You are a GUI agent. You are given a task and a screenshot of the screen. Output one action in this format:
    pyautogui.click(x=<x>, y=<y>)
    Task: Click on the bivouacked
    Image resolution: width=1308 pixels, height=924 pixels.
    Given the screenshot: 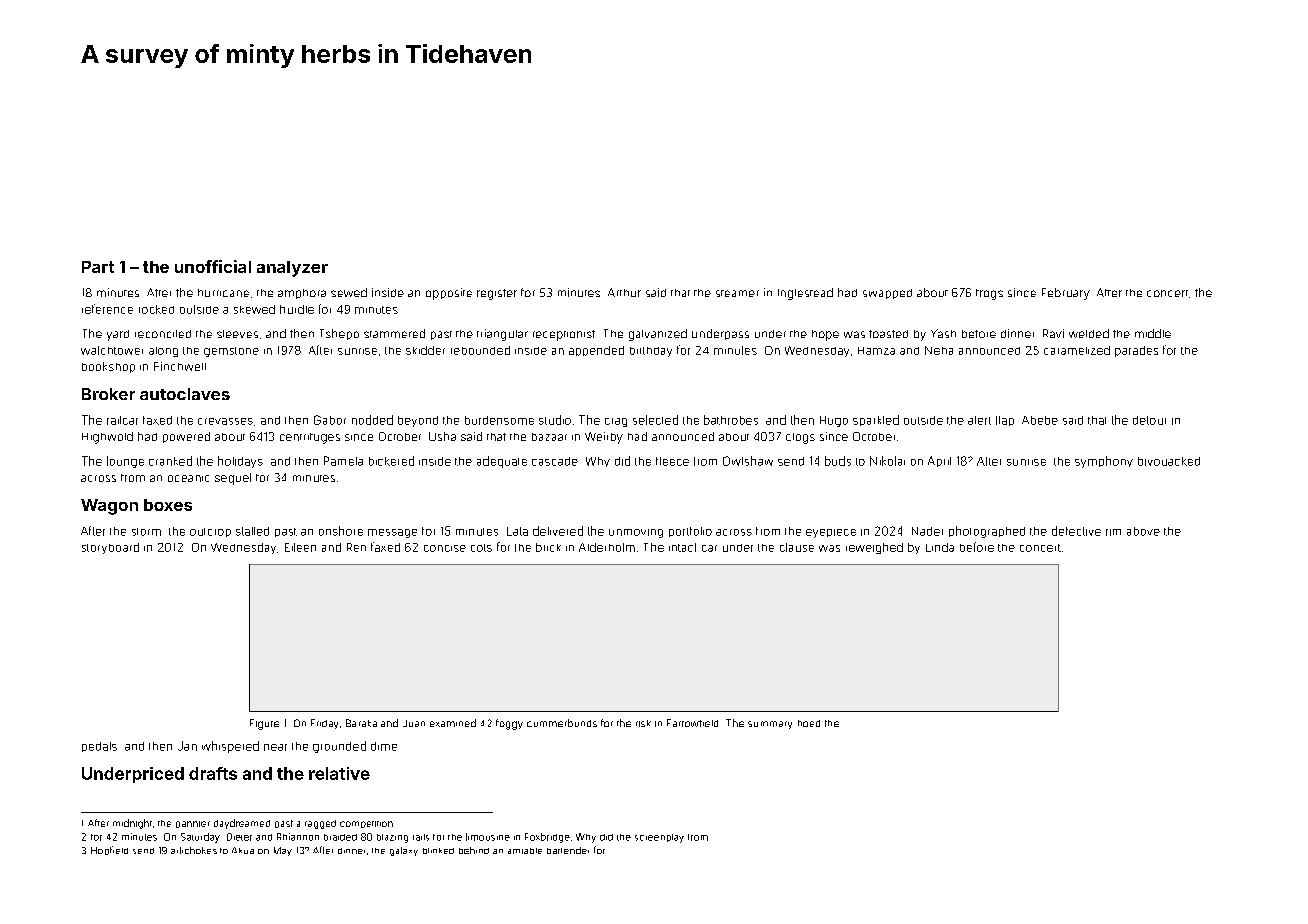 What is the action you would take?
    pyautogui.click(x=1169, y=461)
